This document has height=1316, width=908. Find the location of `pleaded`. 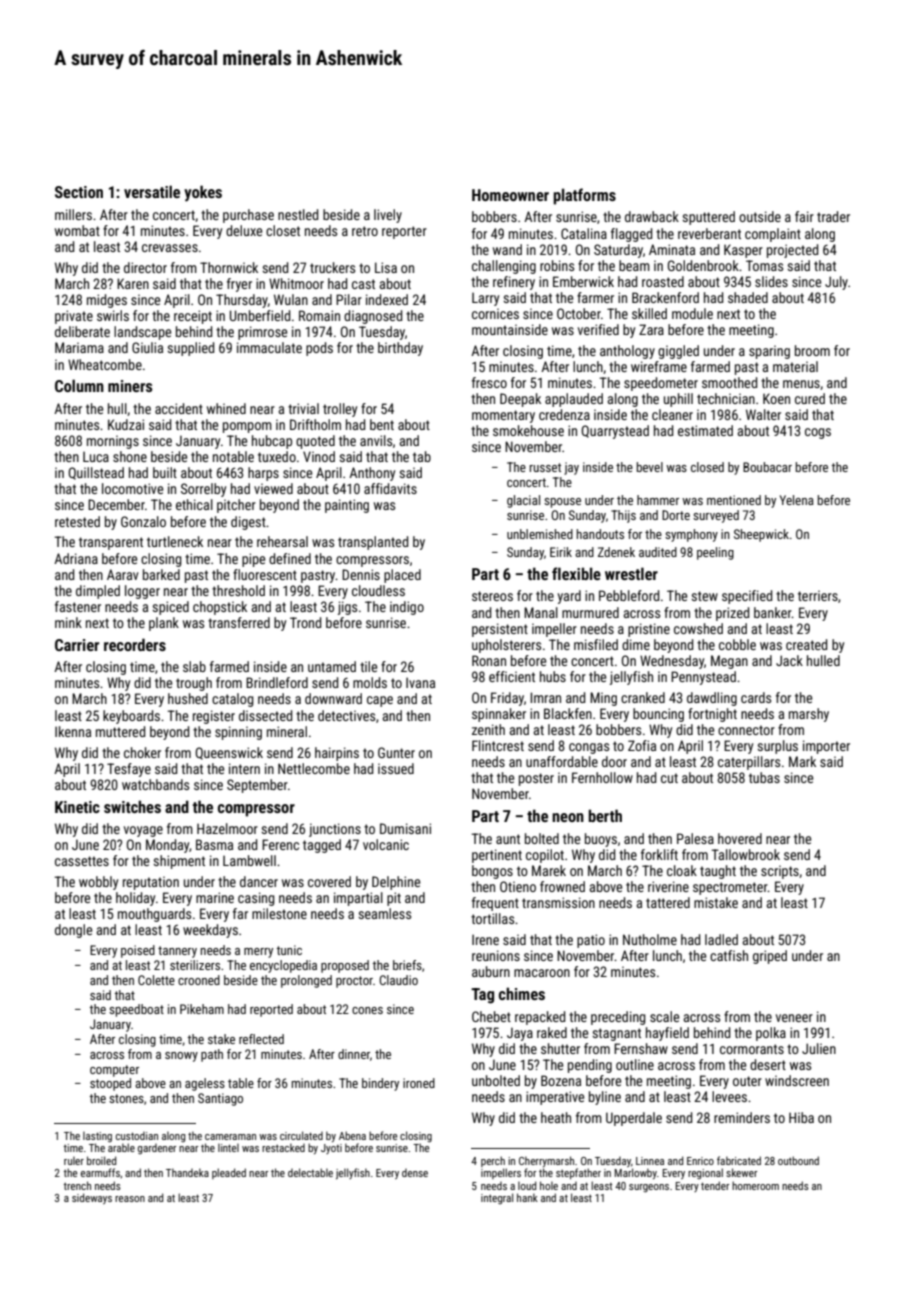

pleaded is located at coordinates (229, 1173).
